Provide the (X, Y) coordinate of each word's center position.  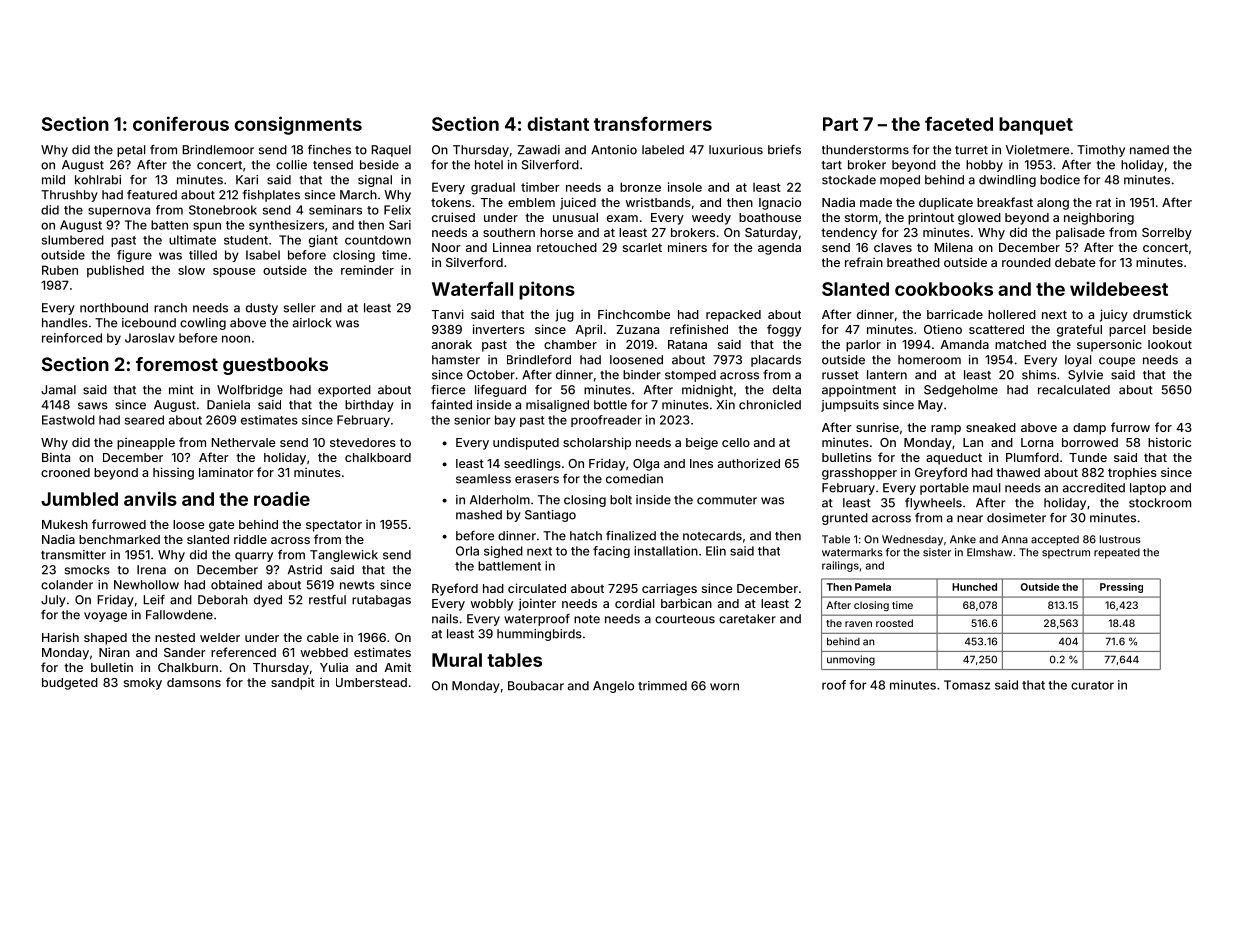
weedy (711, 219)
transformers (653, 123)
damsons (194, 682)
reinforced (72, 338)
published (115, 271)
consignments (298, 125)
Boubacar (536, 686)
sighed (503, 552)
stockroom (1160, 503)
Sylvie (1085, 376)
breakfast (1005, 202)
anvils (150, 498)
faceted (959, 123)
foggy (784, 330)
